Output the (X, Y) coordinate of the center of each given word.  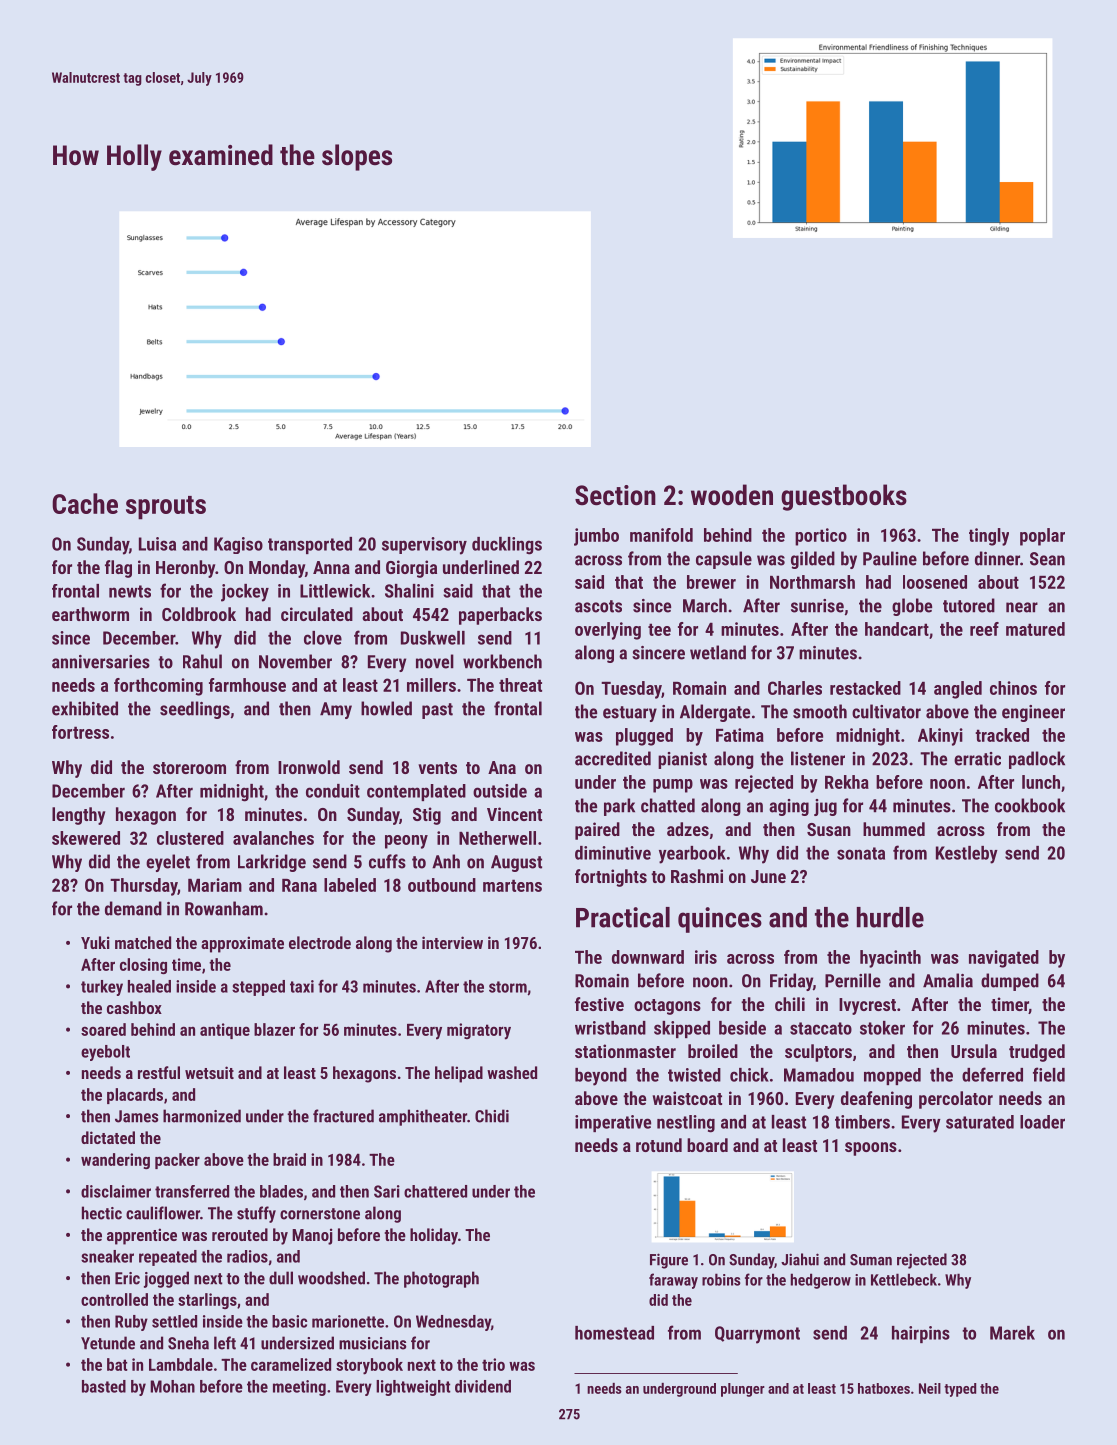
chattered (435, 1191)
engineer (1033, 713)
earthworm (90, 614)
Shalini (409, 591)
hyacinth (890, 959)
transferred (192, 1191)
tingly (989, 537)
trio (493, 1364)
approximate (242, 944)
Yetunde (108, 1343)
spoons (871, 1149)
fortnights (611, 878)
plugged (644, 737)
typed (960, 1390)
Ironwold (309, 767)
